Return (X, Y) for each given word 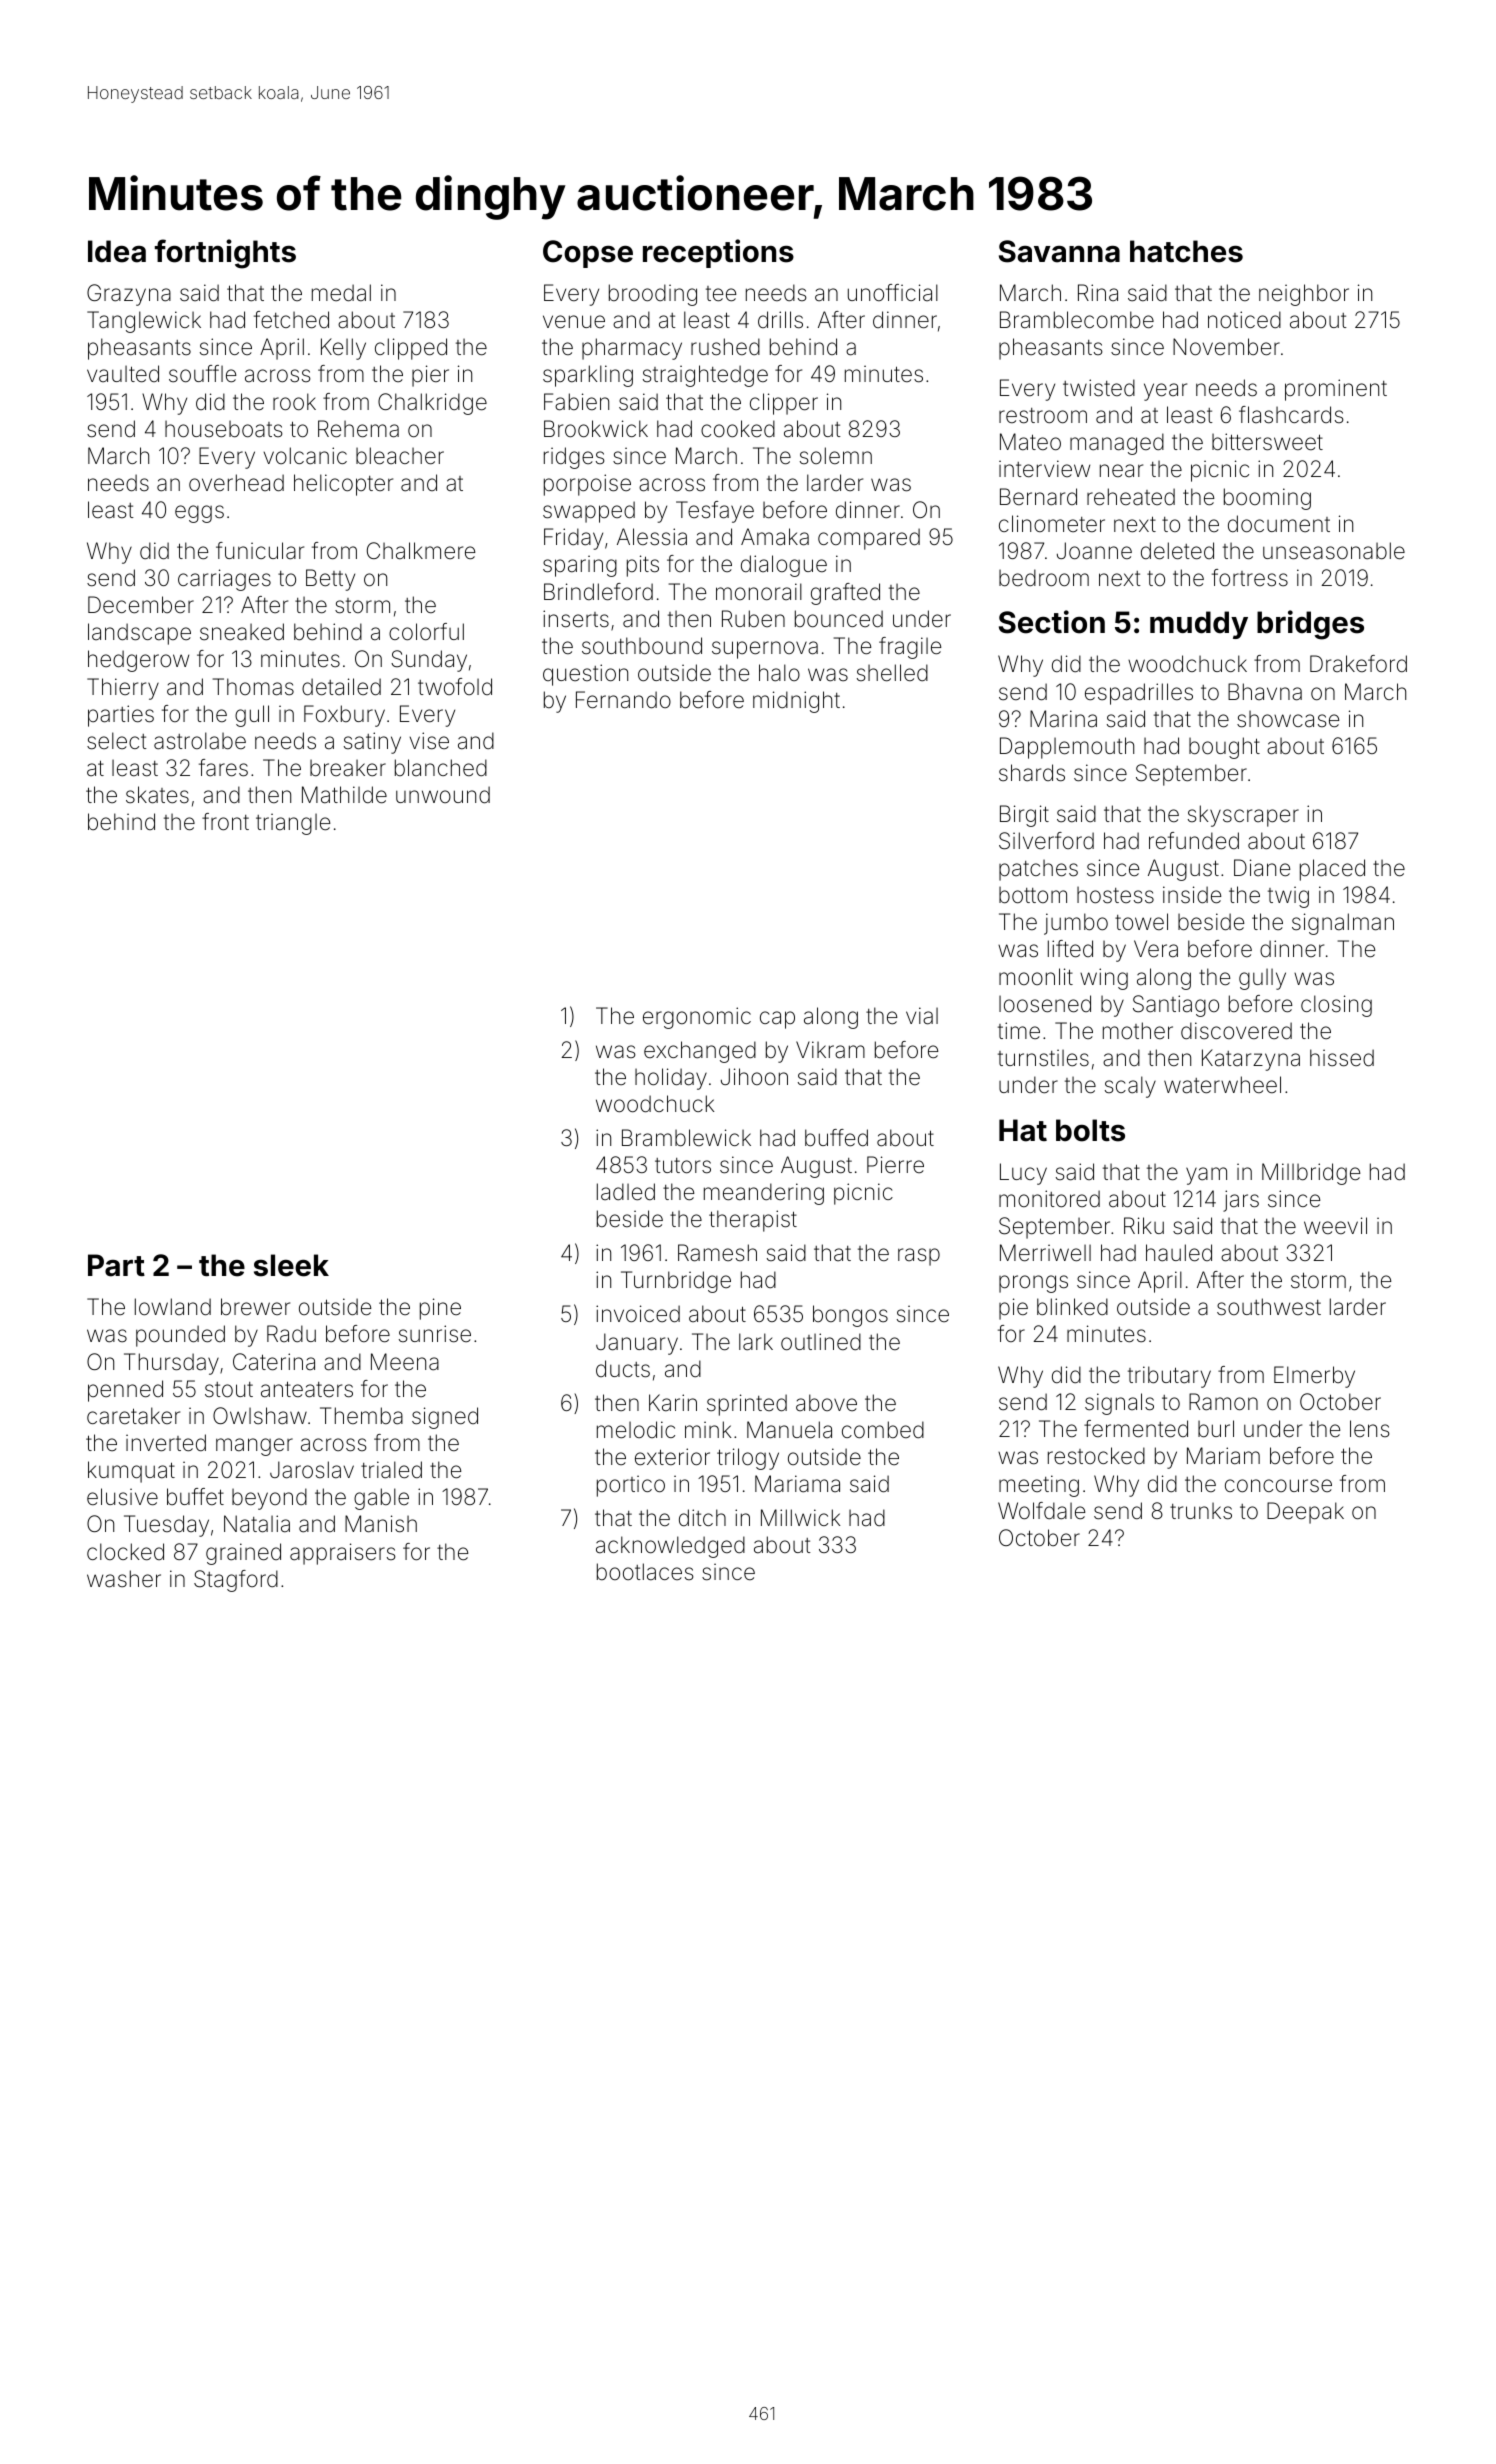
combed (883, 1430)
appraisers (343, 1554)
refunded (1194, 841)
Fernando (623, 700)
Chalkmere (421, 551)
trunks (1201, 1511)
